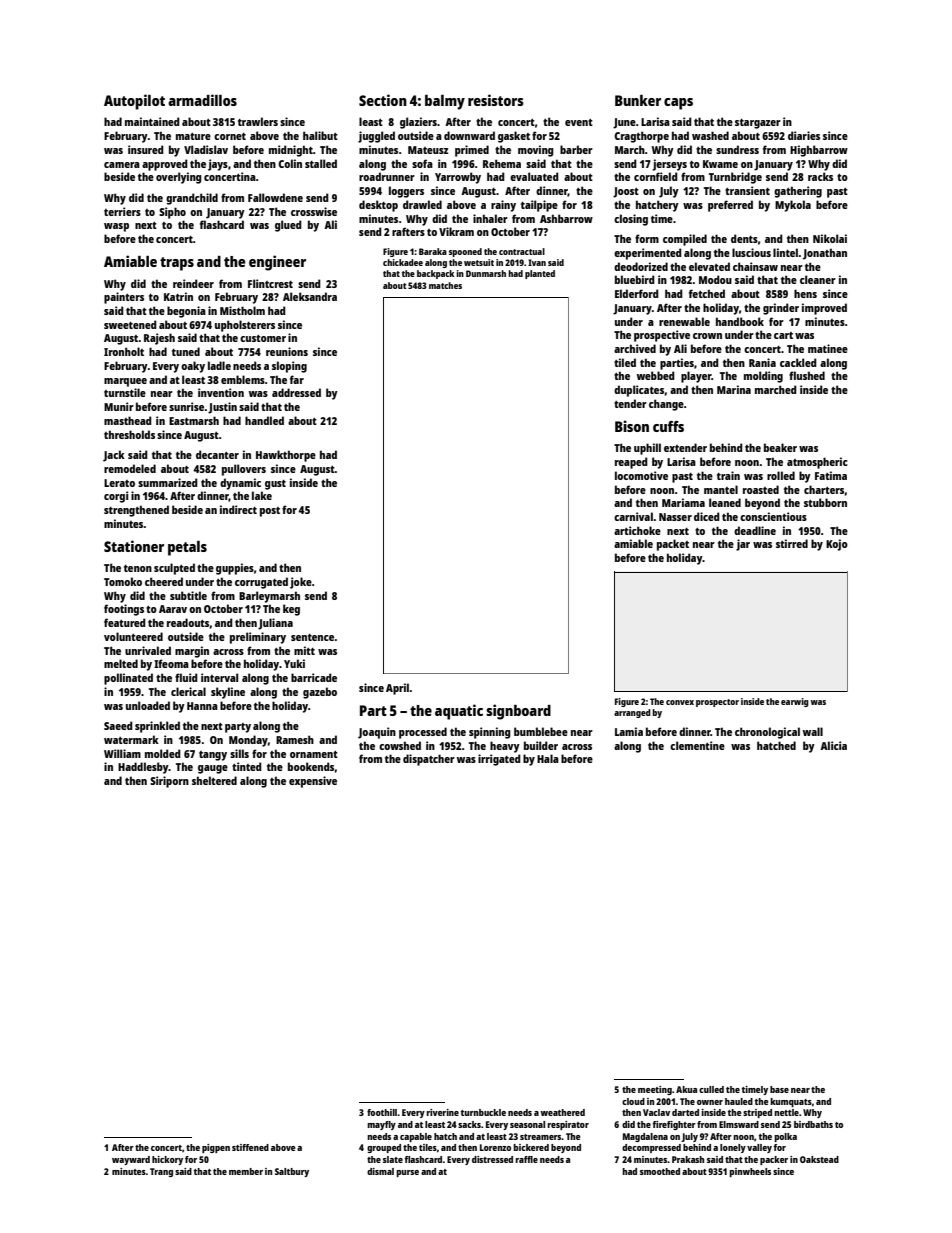  What do you see at coordinates (169, 782) in the screenshot?
I see `Siriporn` at bounding box center [169, 782].
